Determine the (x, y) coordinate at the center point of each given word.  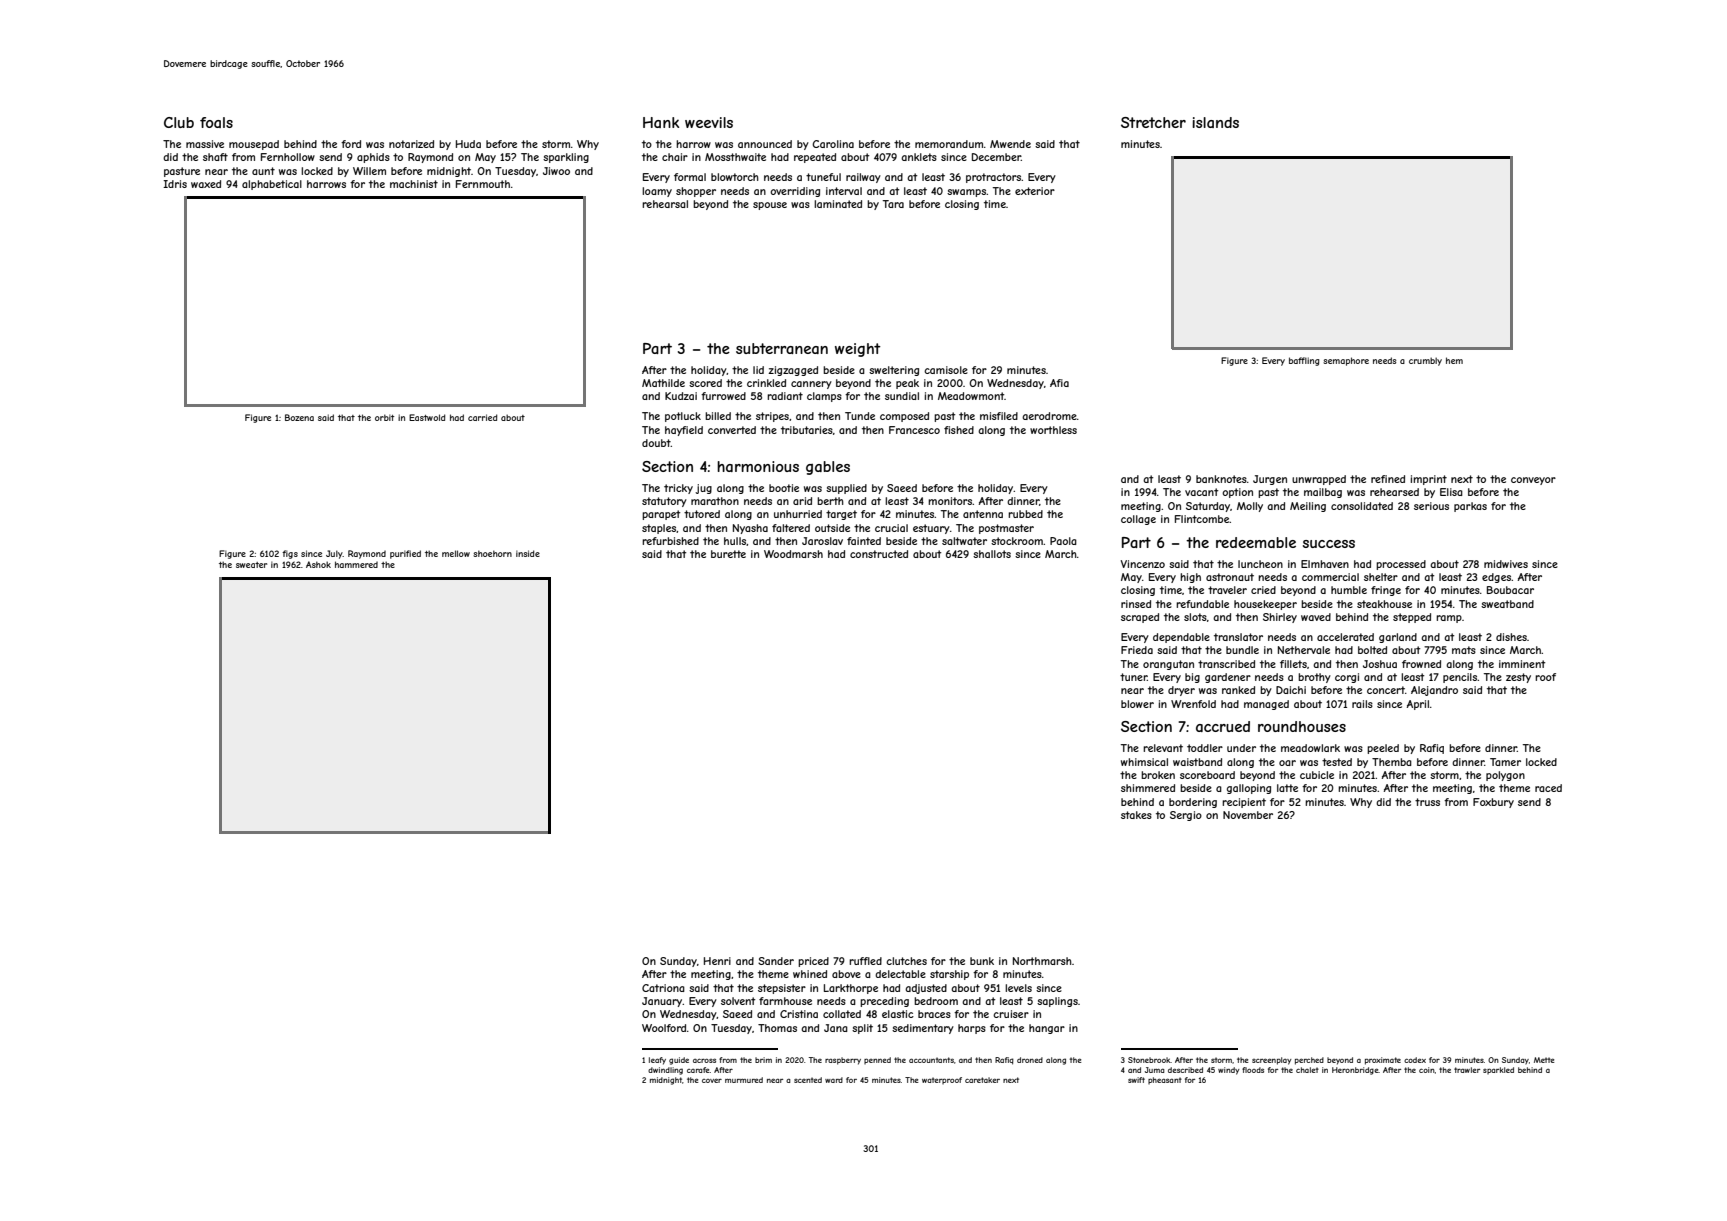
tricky (678, 489)
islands (1215, 122)
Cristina (799, 1014)
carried (483, 417)
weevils (709, 122)
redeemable (1256, 542)
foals (216, 122)
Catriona (663, 988)
